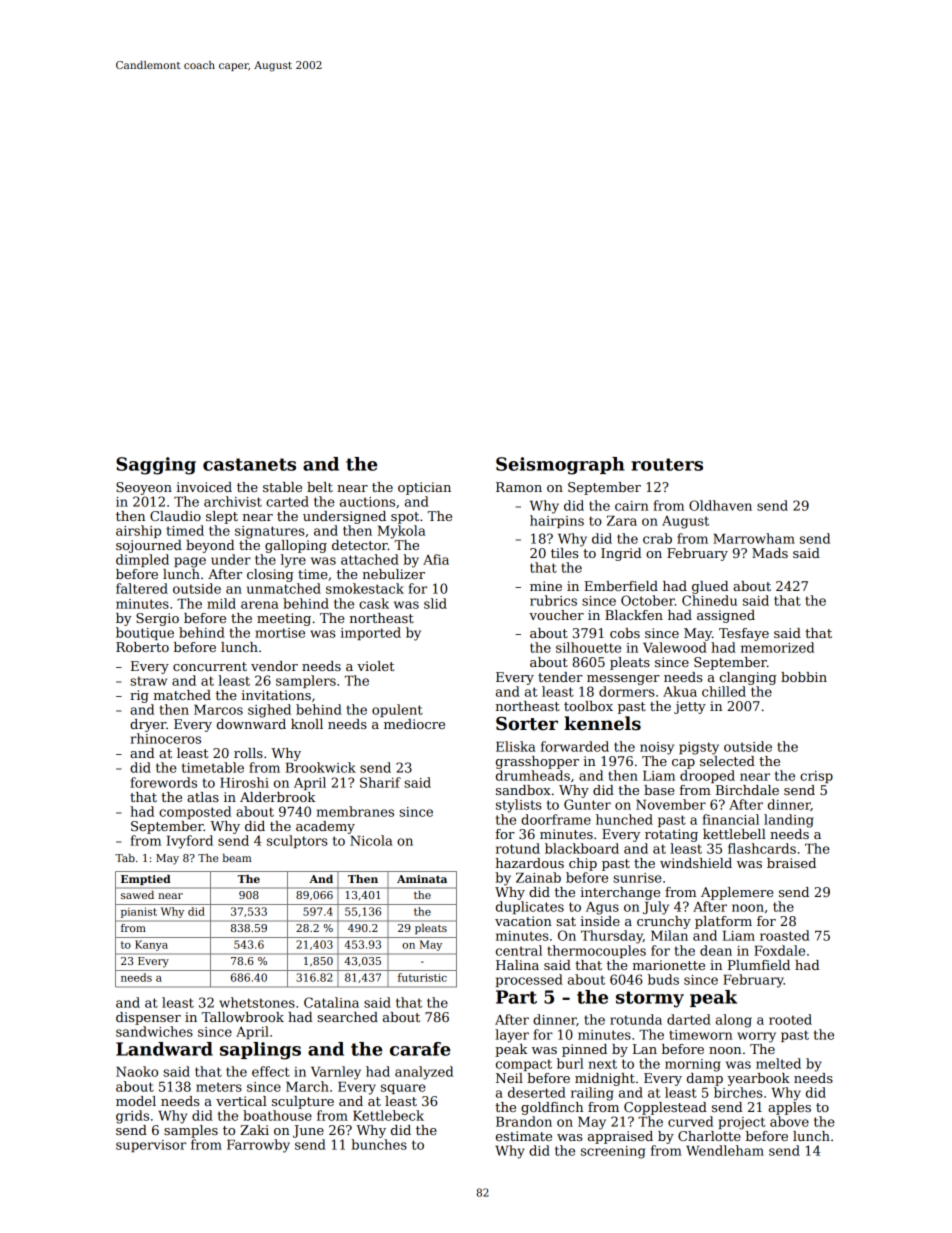  I want to click on Blackfen, so click(634, 615).
